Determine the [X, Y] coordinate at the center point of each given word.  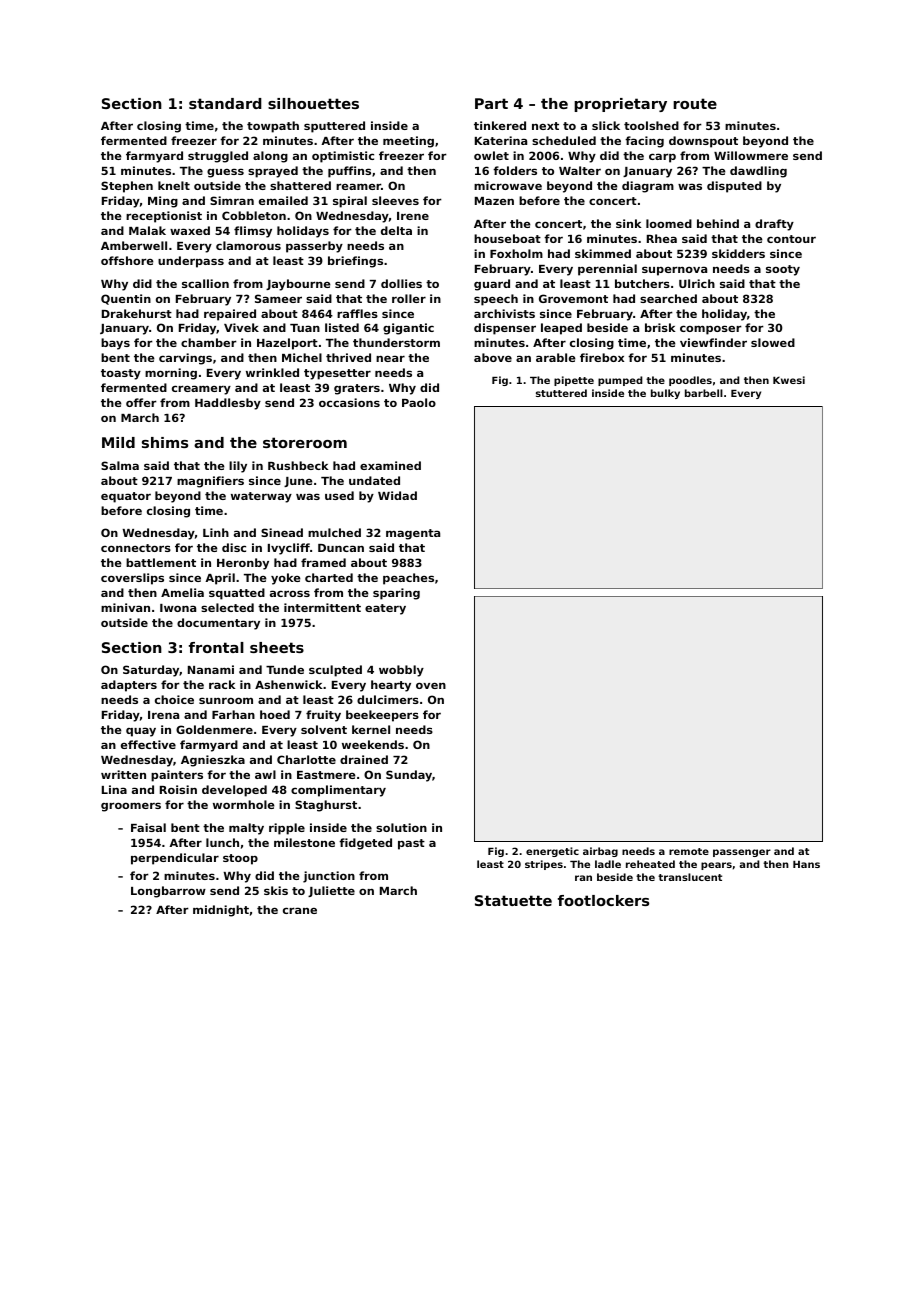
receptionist [164, 217]
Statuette [513, 900]
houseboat [507, 238]
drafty [774, 225]
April [220, 579]
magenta [413, 534]
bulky [665, 394]
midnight [221, 911]
